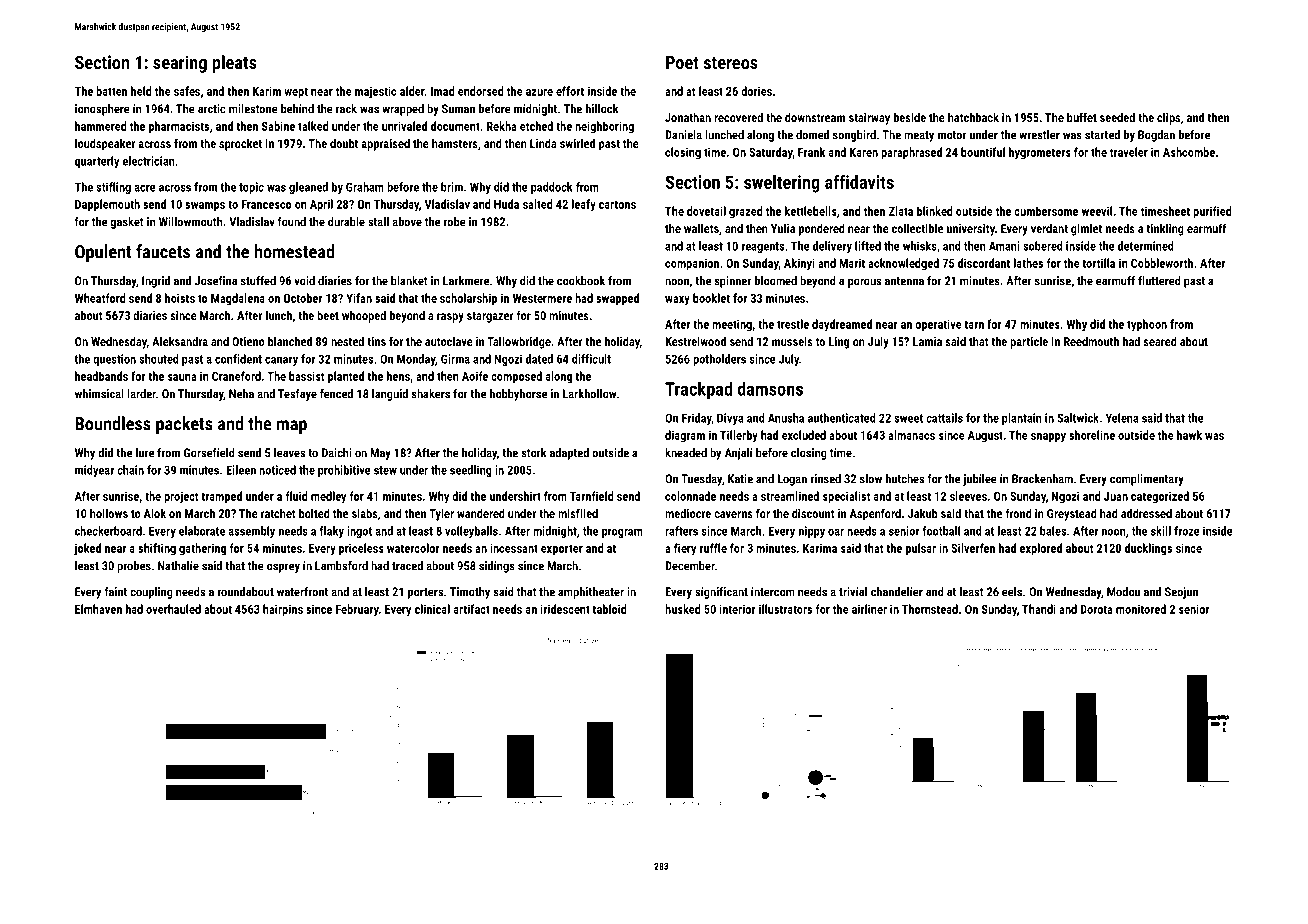  What do you see at coordinates (542, 298) in the image?
I see `Westermere` at bounding box center [542, 298].
